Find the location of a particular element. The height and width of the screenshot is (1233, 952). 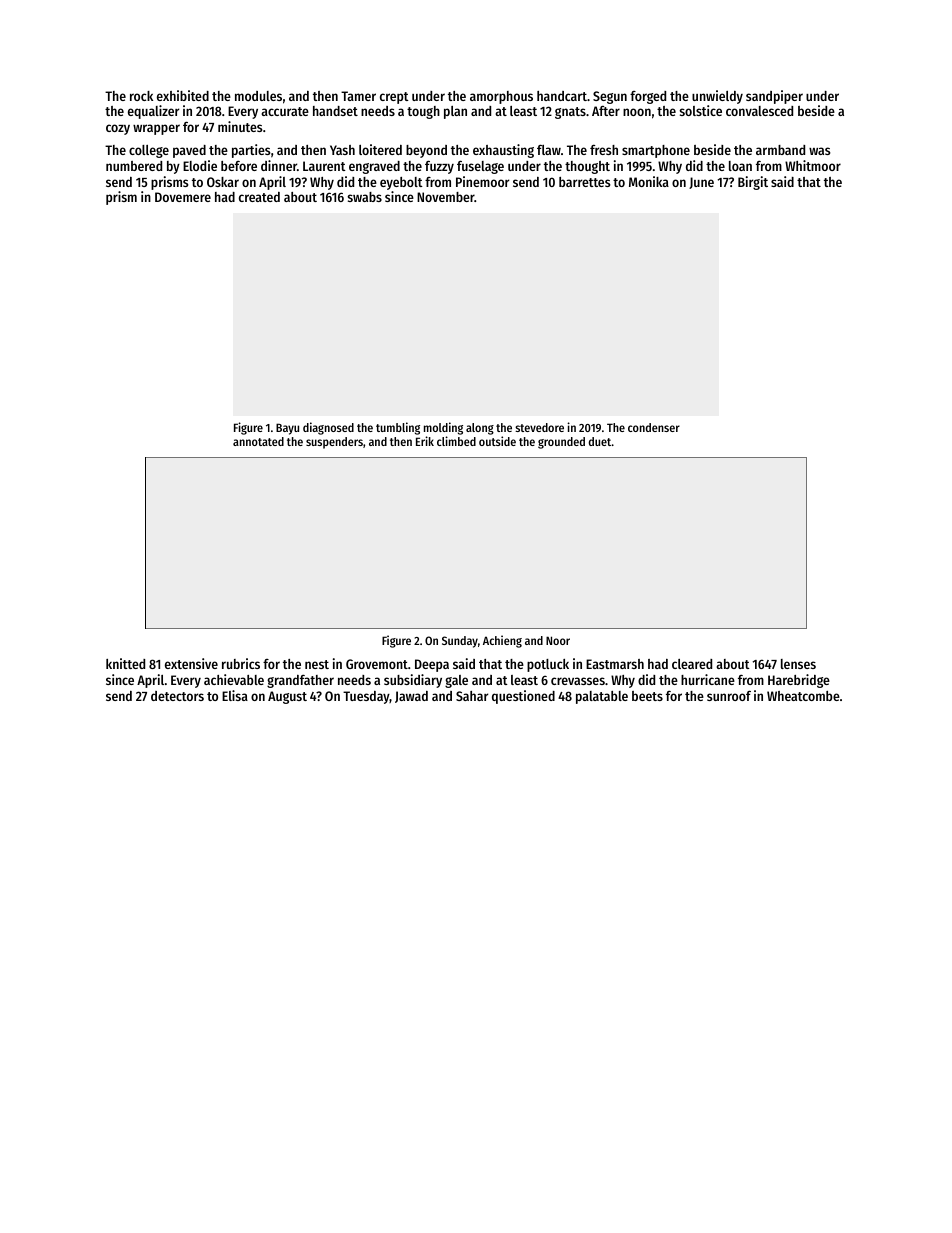

Achieng is located at coordinates (502, 641).
